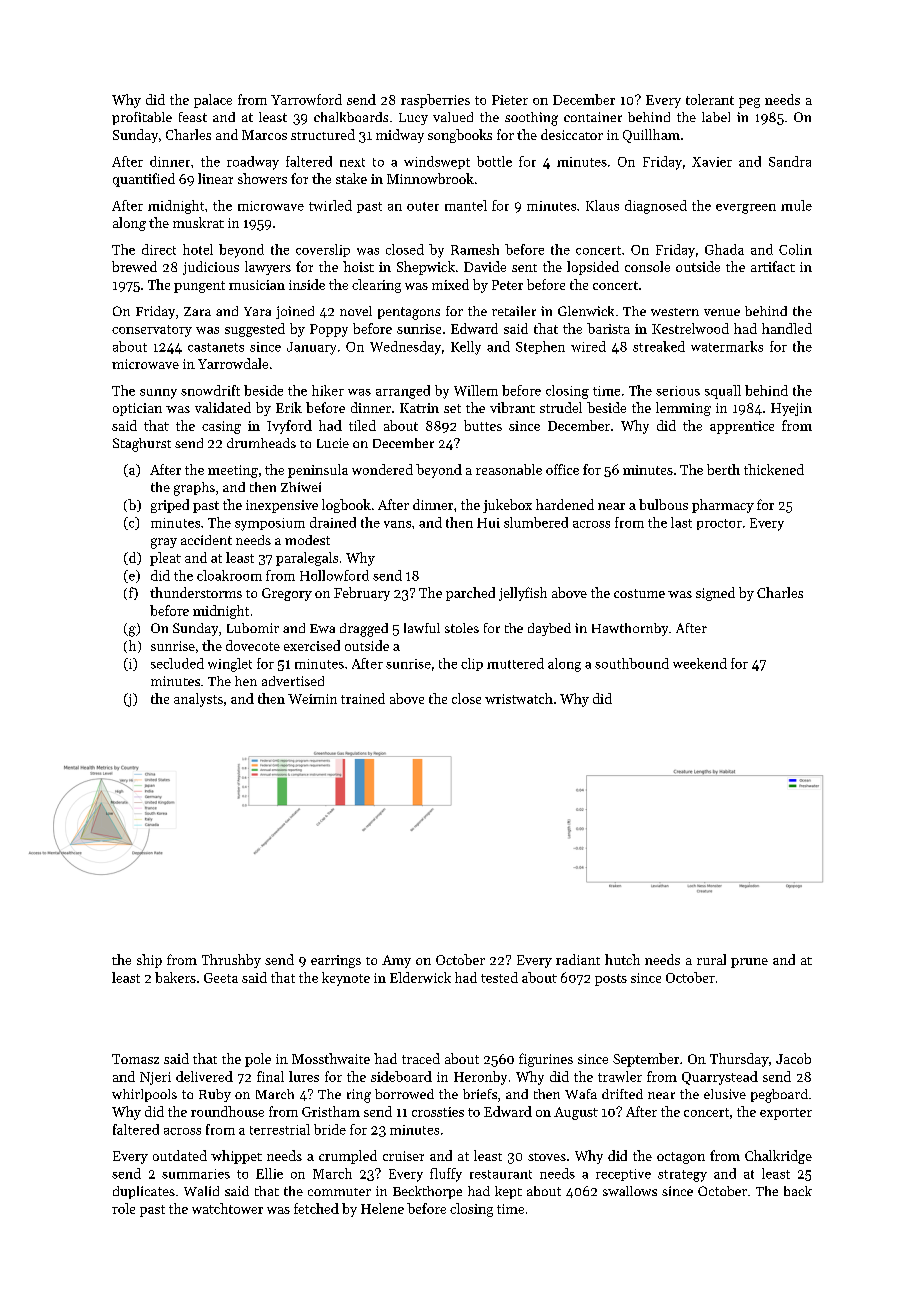  I want to click on weekend, so click(700, 663).
